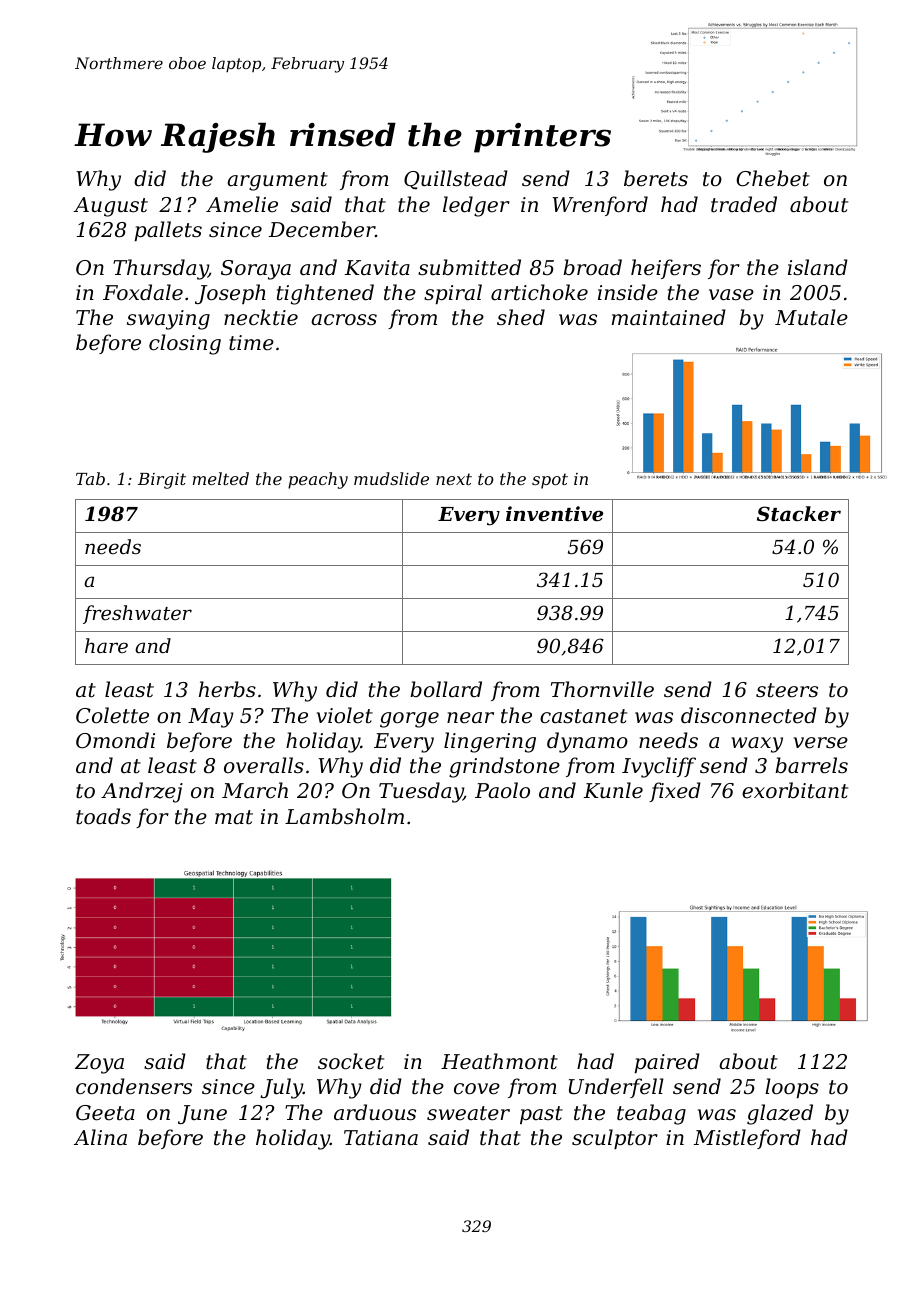  Describe the element at coordinates (344, 816) in the document. I see `Lambsholm` at that location.
